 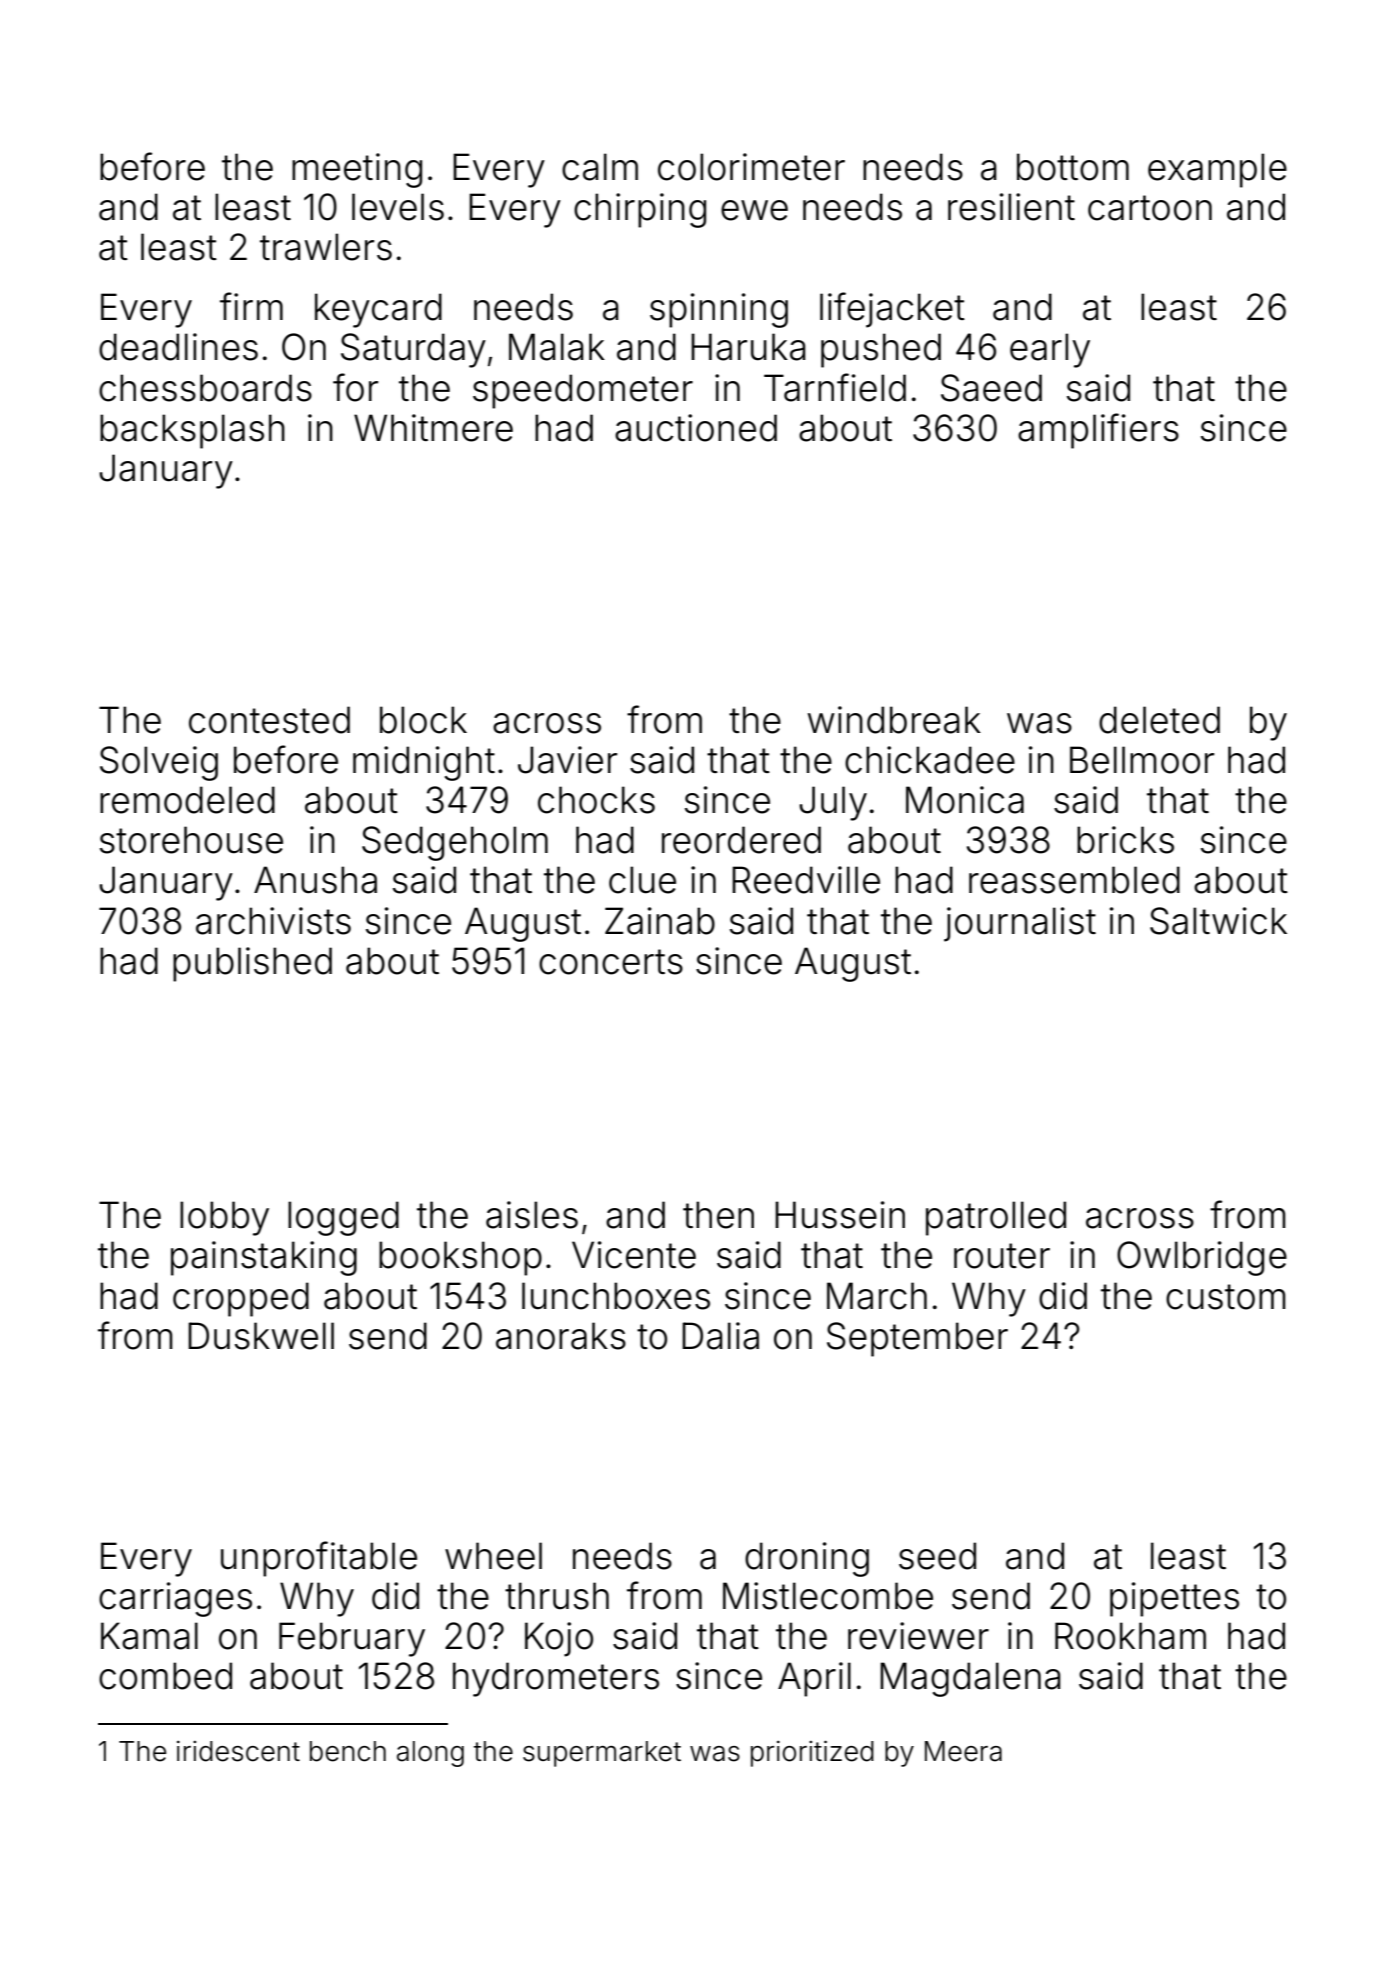 What do you see at coordinates (269, 720) in the screenshot?
I see `contested` at bounding box center [269, 720].
